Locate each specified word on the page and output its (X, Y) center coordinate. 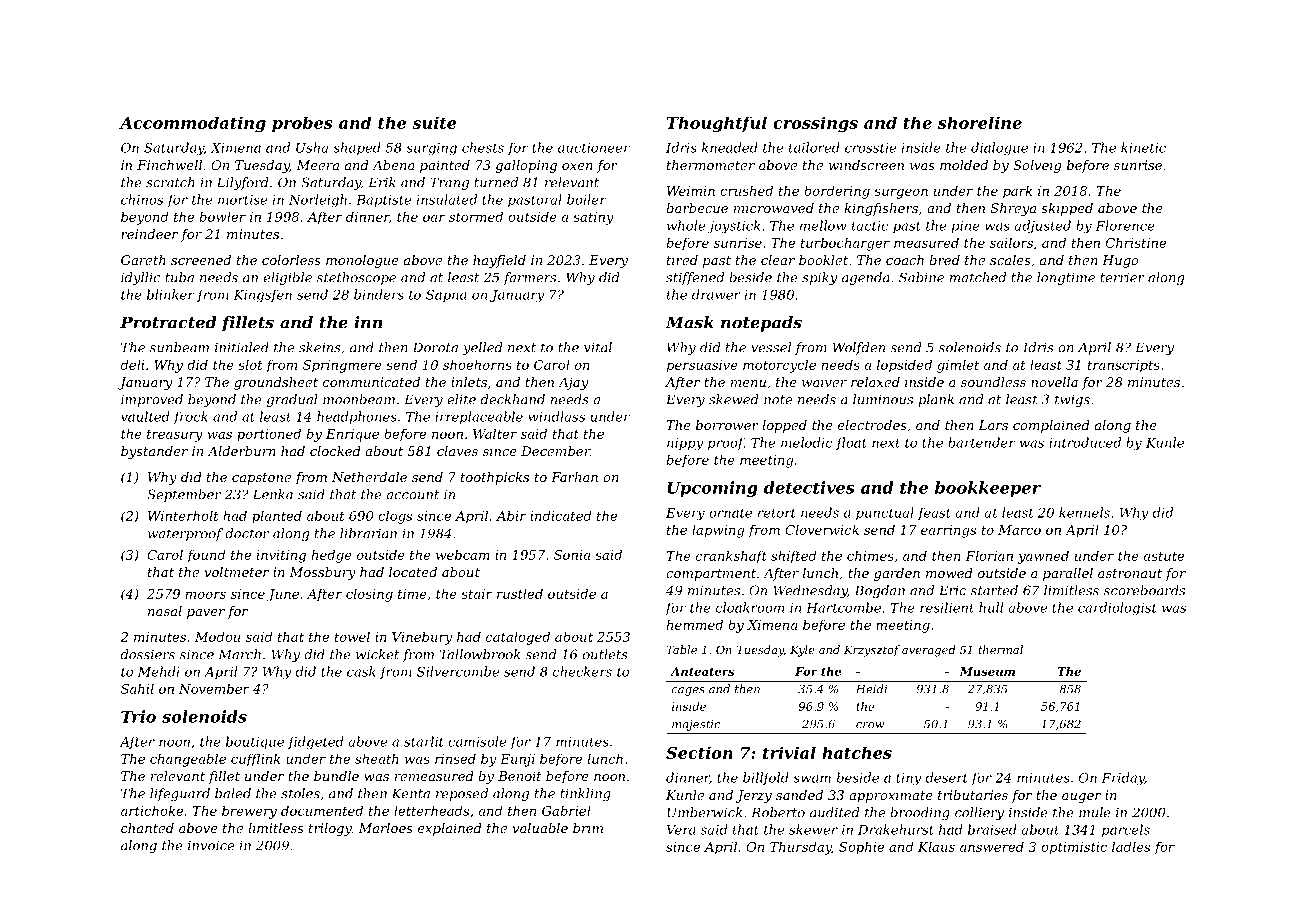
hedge (332, 556)
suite (434, 122)
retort (777, 513)
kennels (1084, 512)
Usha (312, 147)
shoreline (980, 122)
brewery (249, 812)
